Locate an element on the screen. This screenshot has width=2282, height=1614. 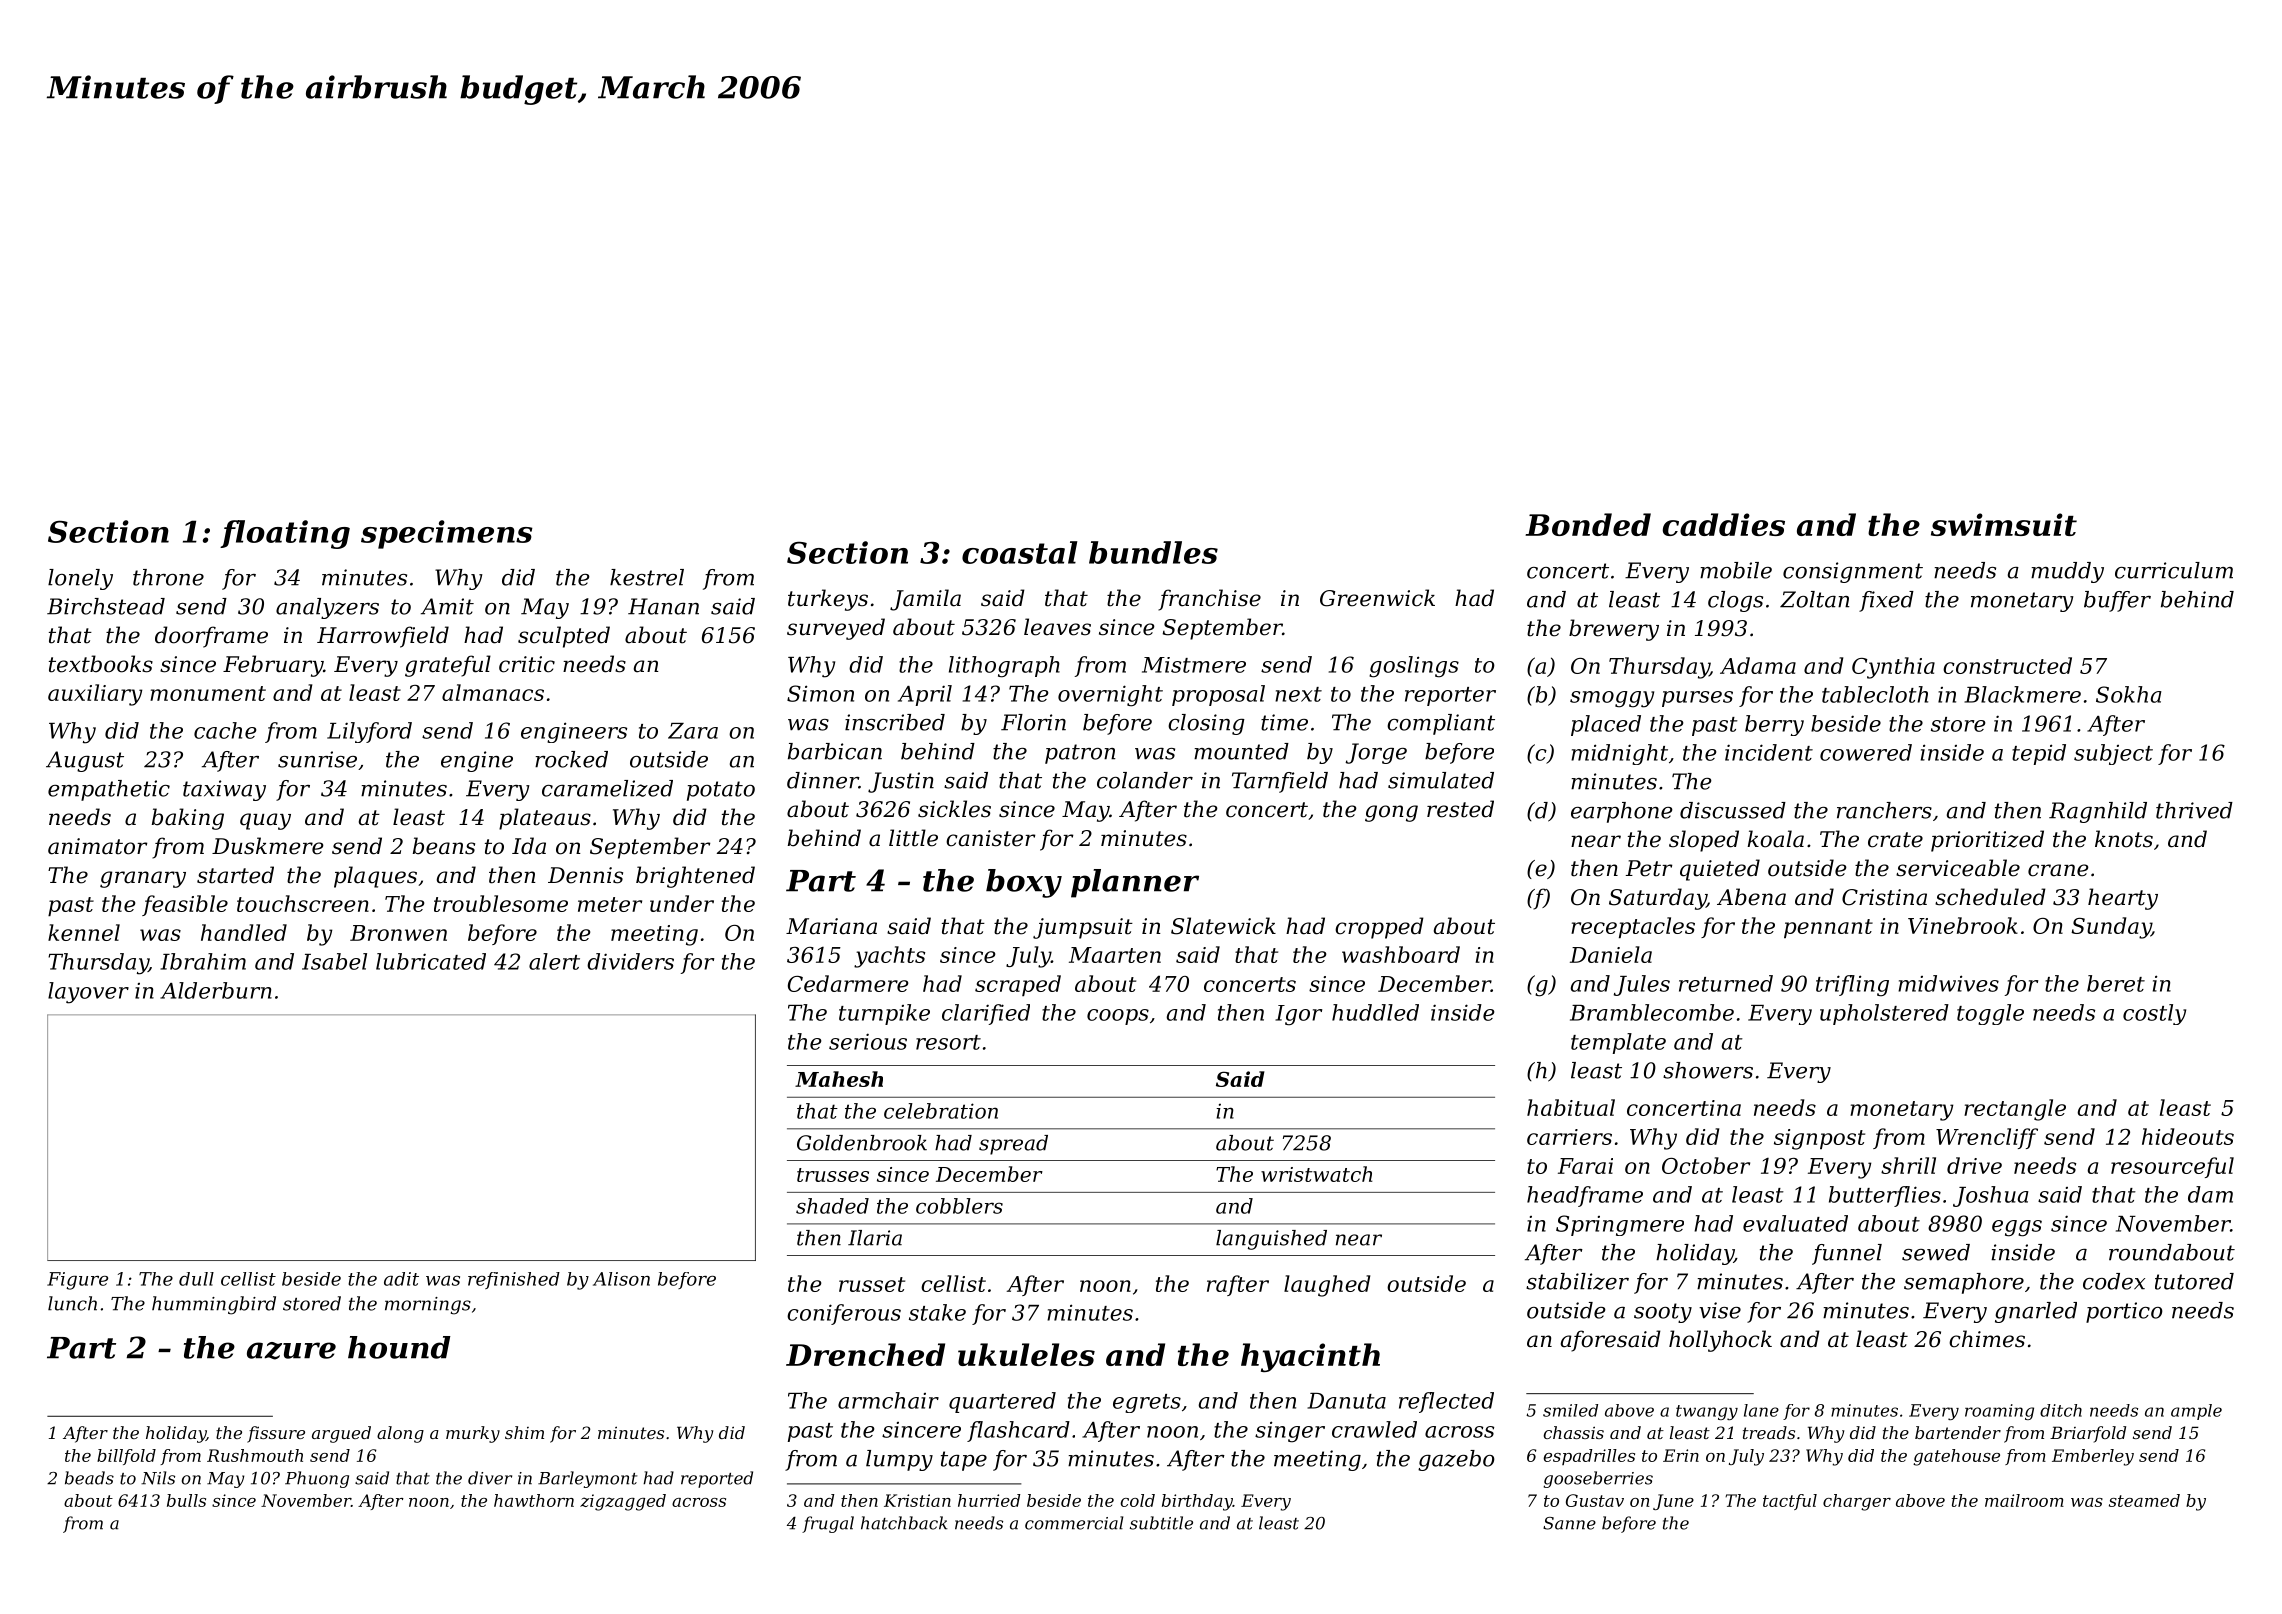
kestrel is located at coordinates (647, 577).
